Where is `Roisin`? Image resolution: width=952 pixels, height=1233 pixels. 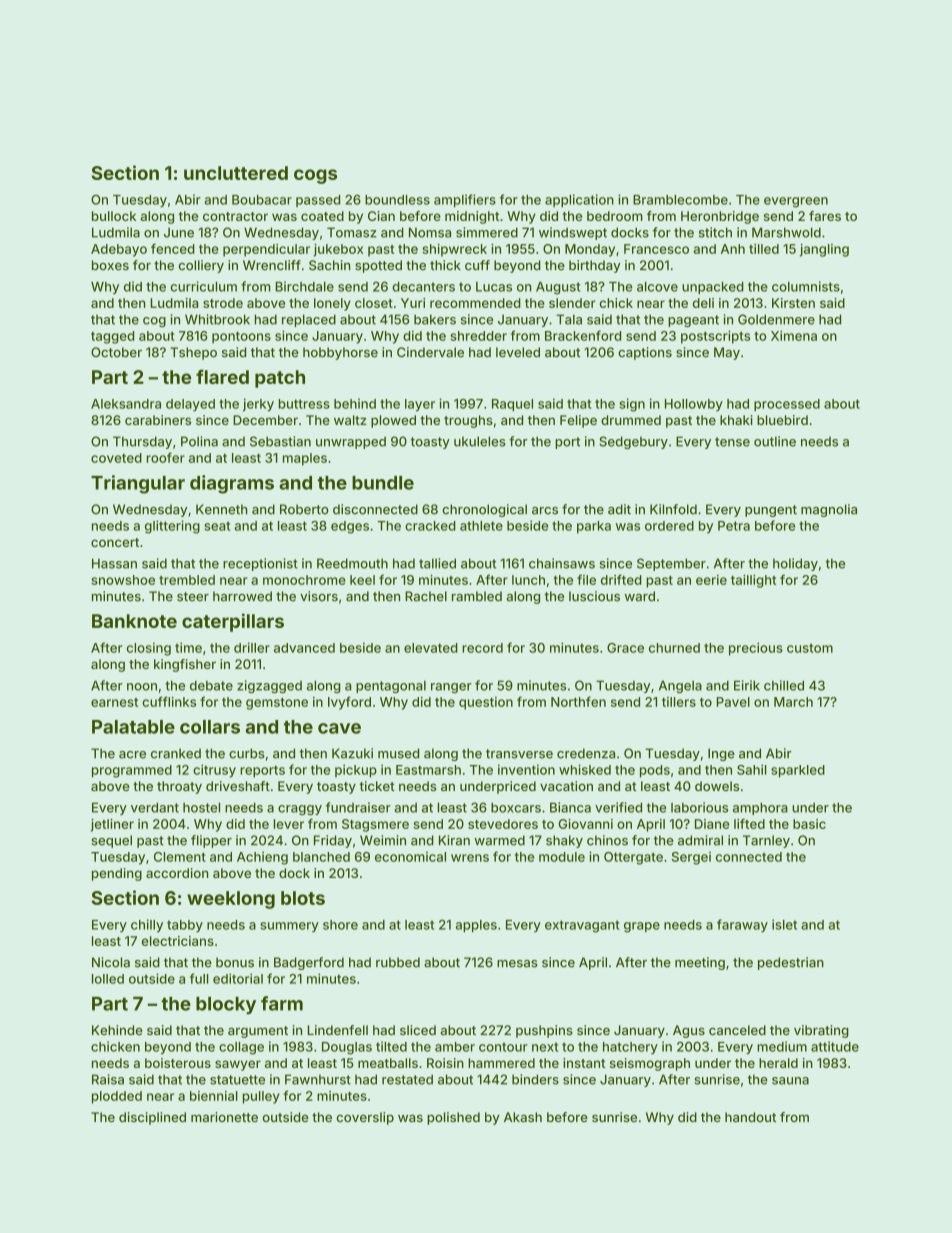 Roisin is located at coordinates (445, 1063).
